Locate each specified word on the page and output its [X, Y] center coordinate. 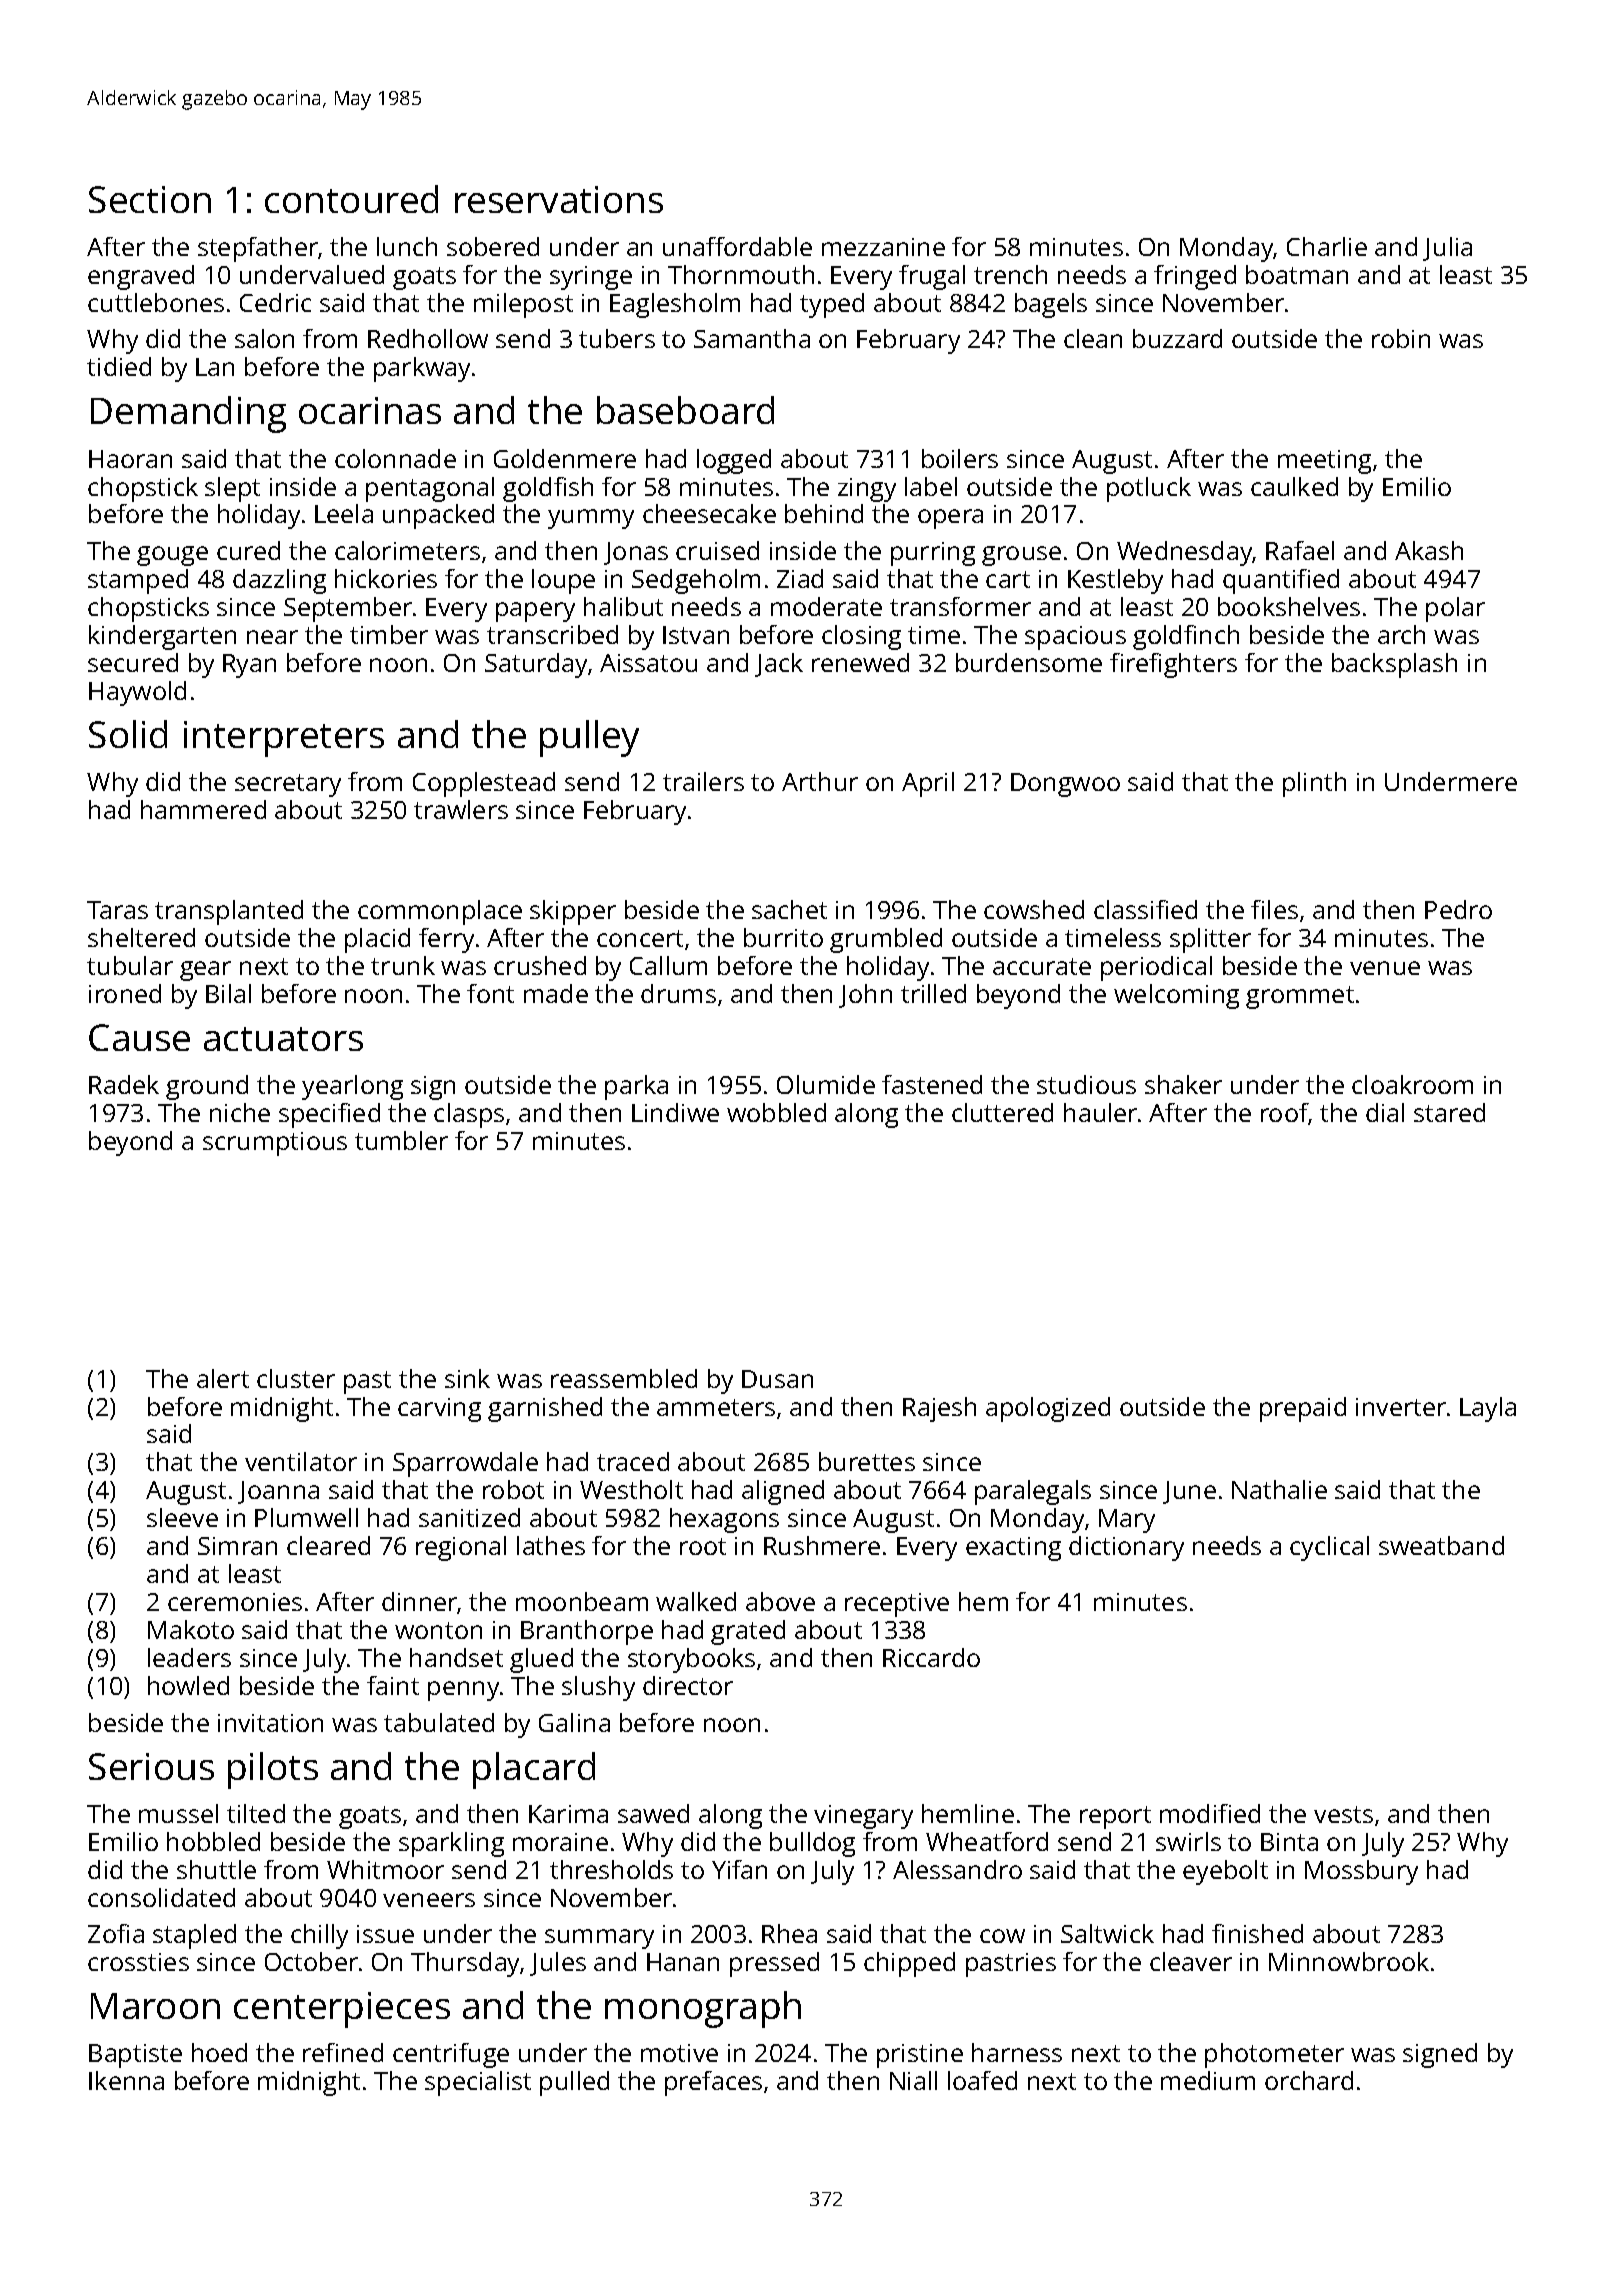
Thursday [466, 1964]
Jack [779, 665]
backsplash [1394, 665]
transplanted [229, 912]
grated [748, 1632]
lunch [407, 246]
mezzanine [883, 247]
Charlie [1327, 246]
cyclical [1329, 1548]
